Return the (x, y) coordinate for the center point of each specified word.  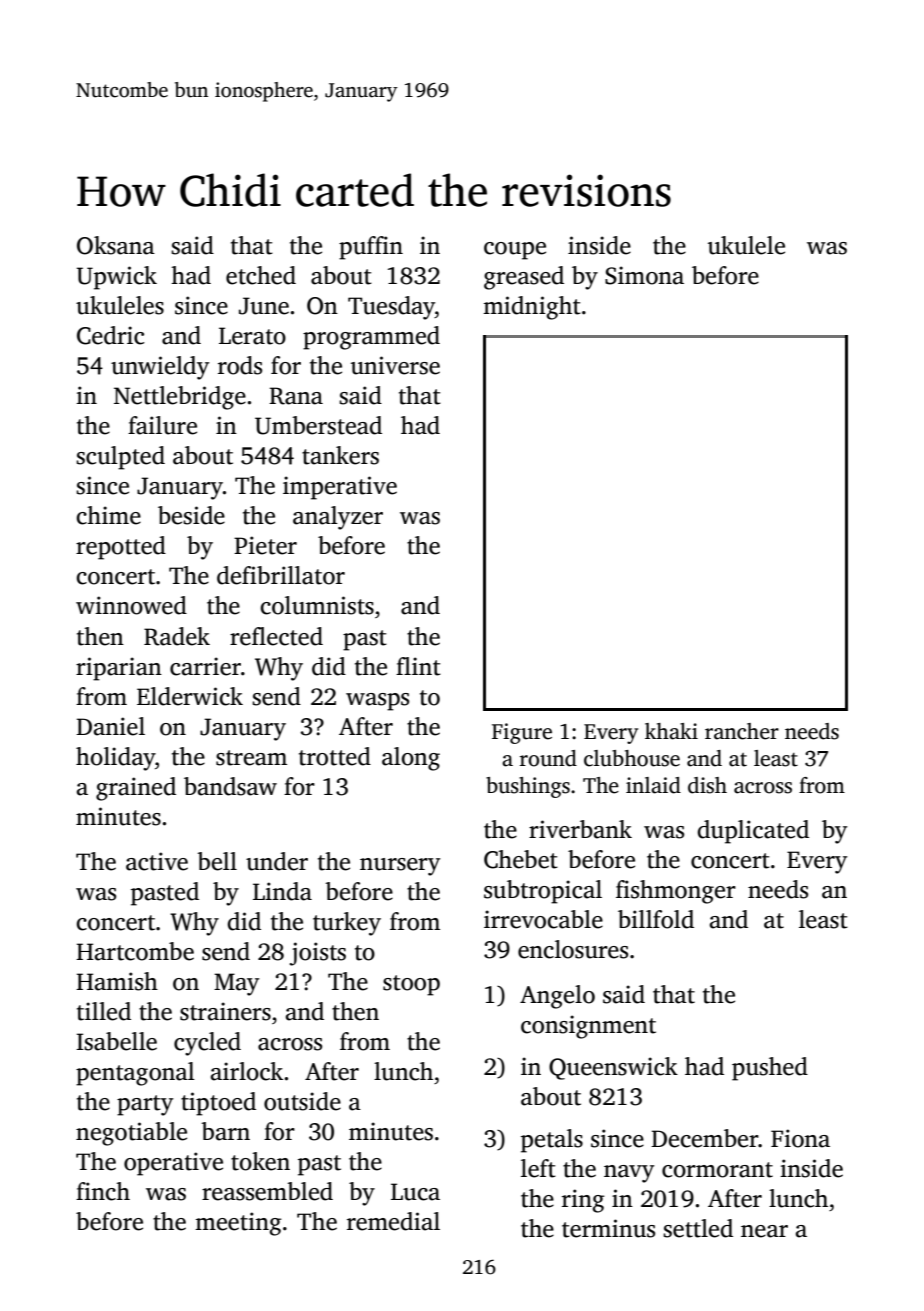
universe (395, 365)
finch (103, 1191)
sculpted (120, 458)
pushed (770, 1069)
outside (302, 1101)
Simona (644, 275)
